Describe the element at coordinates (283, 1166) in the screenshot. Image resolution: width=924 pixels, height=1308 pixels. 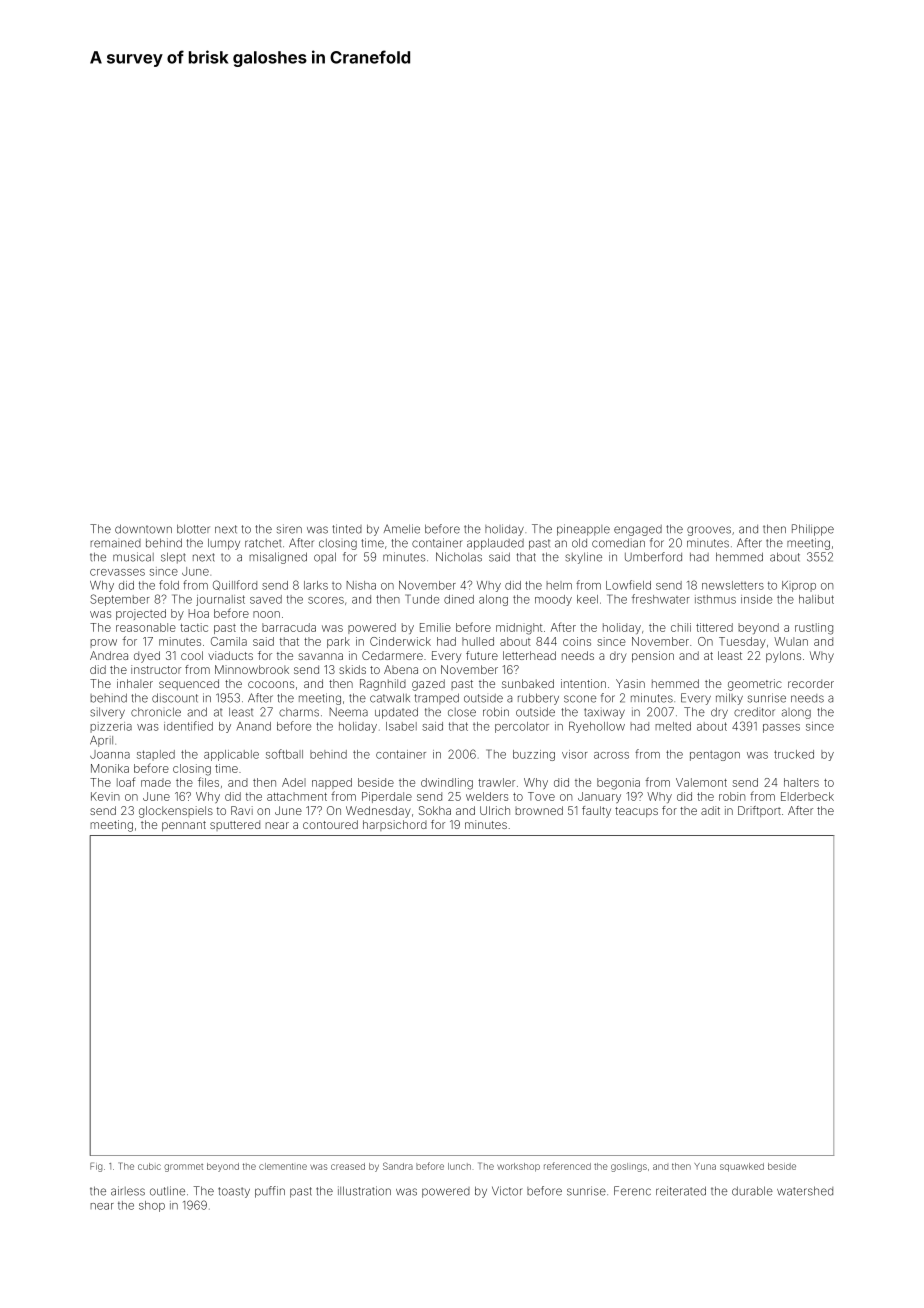
I see `clementine` at that location.
